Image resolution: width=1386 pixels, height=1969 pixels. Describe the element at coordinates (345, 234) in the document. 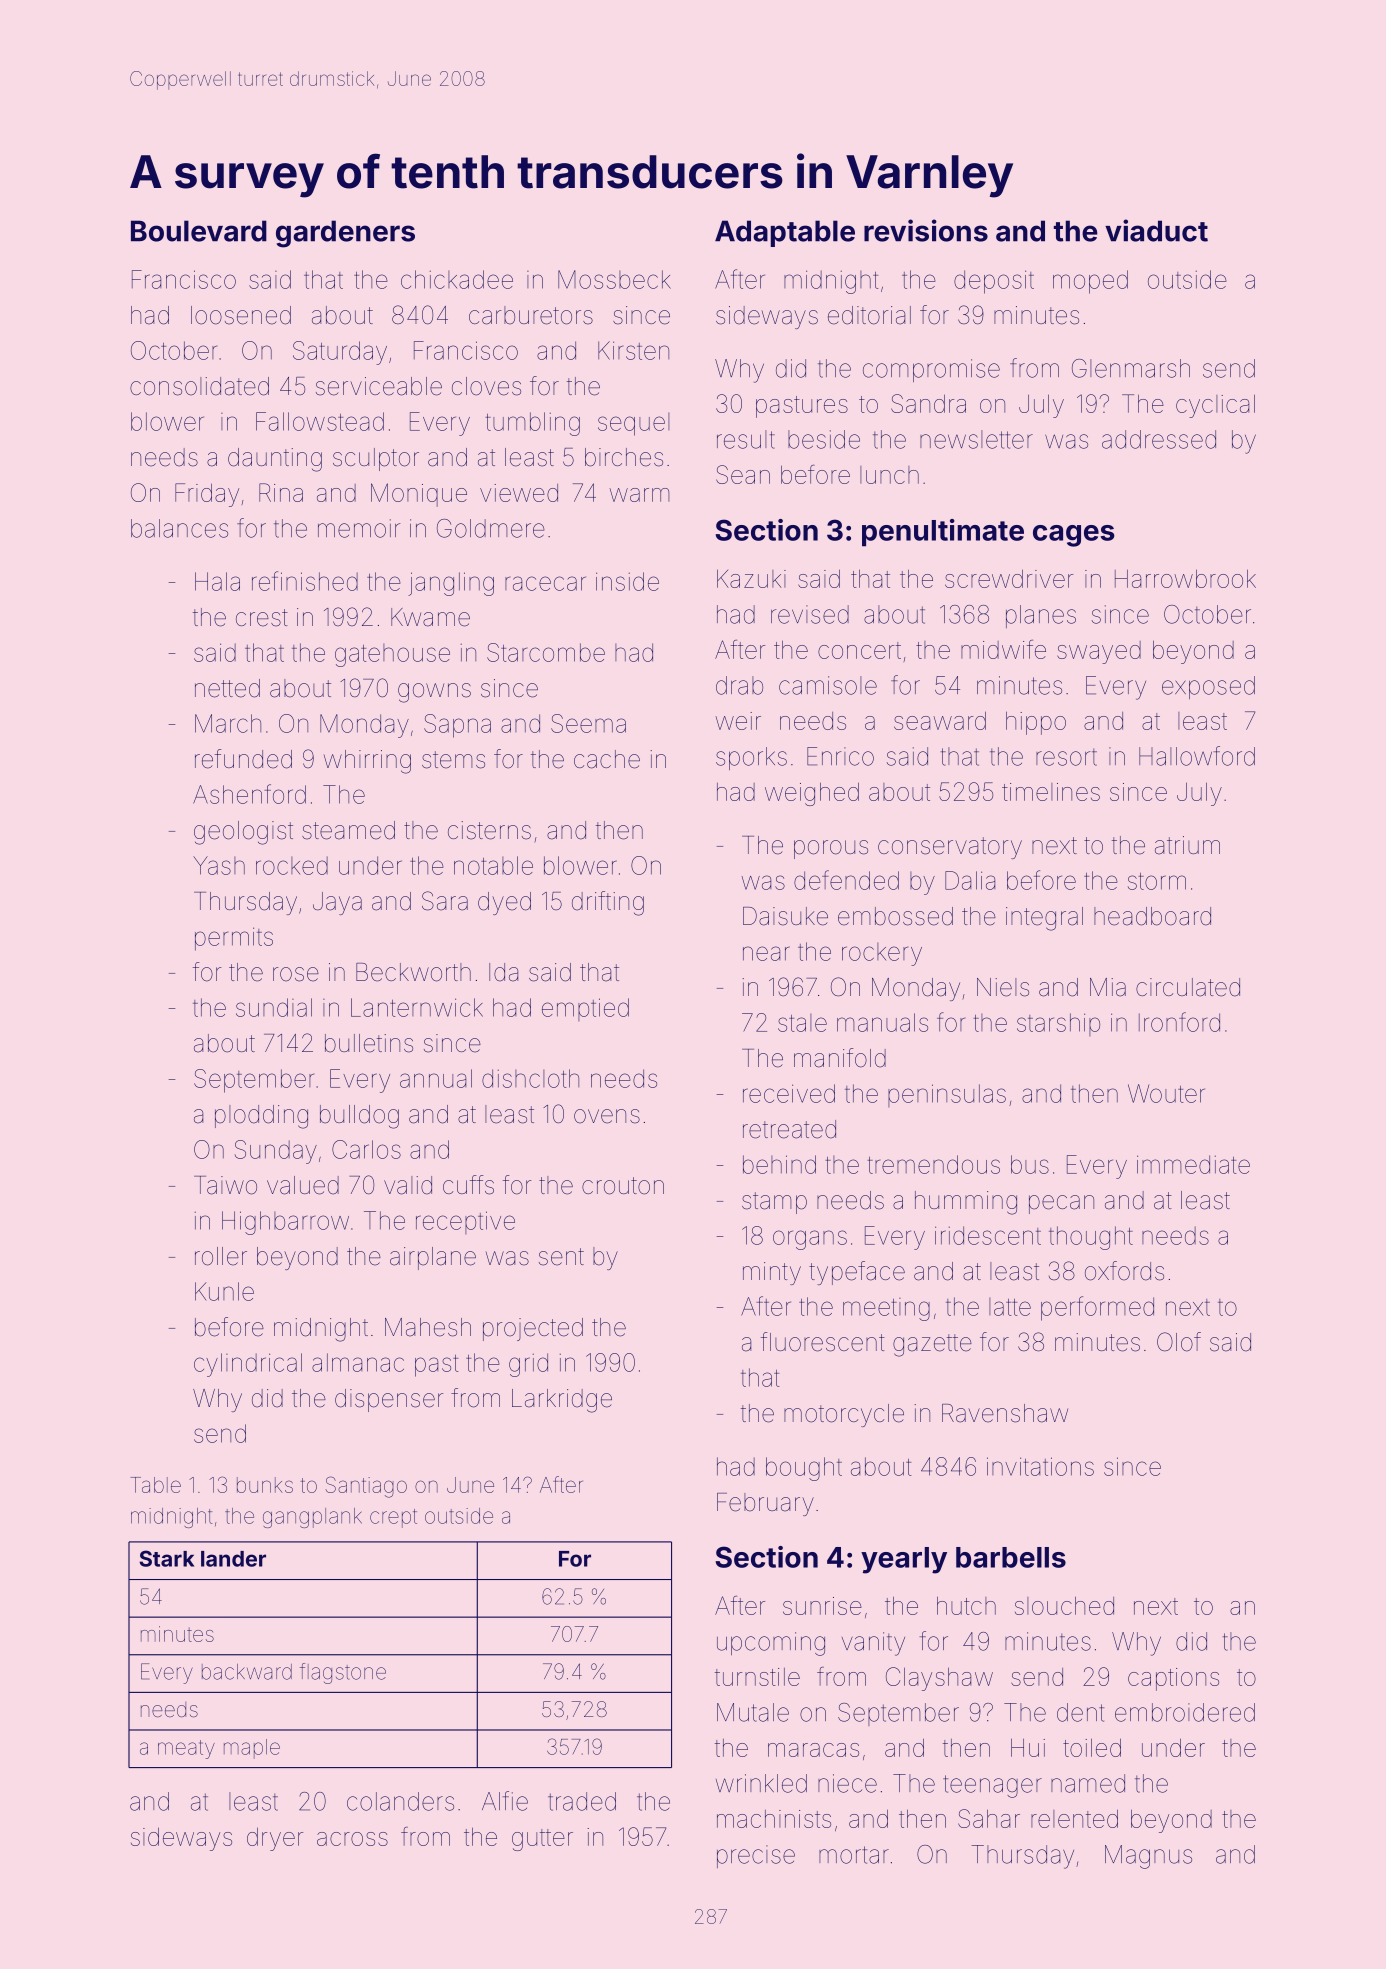

I see `gardeners` at that location.
